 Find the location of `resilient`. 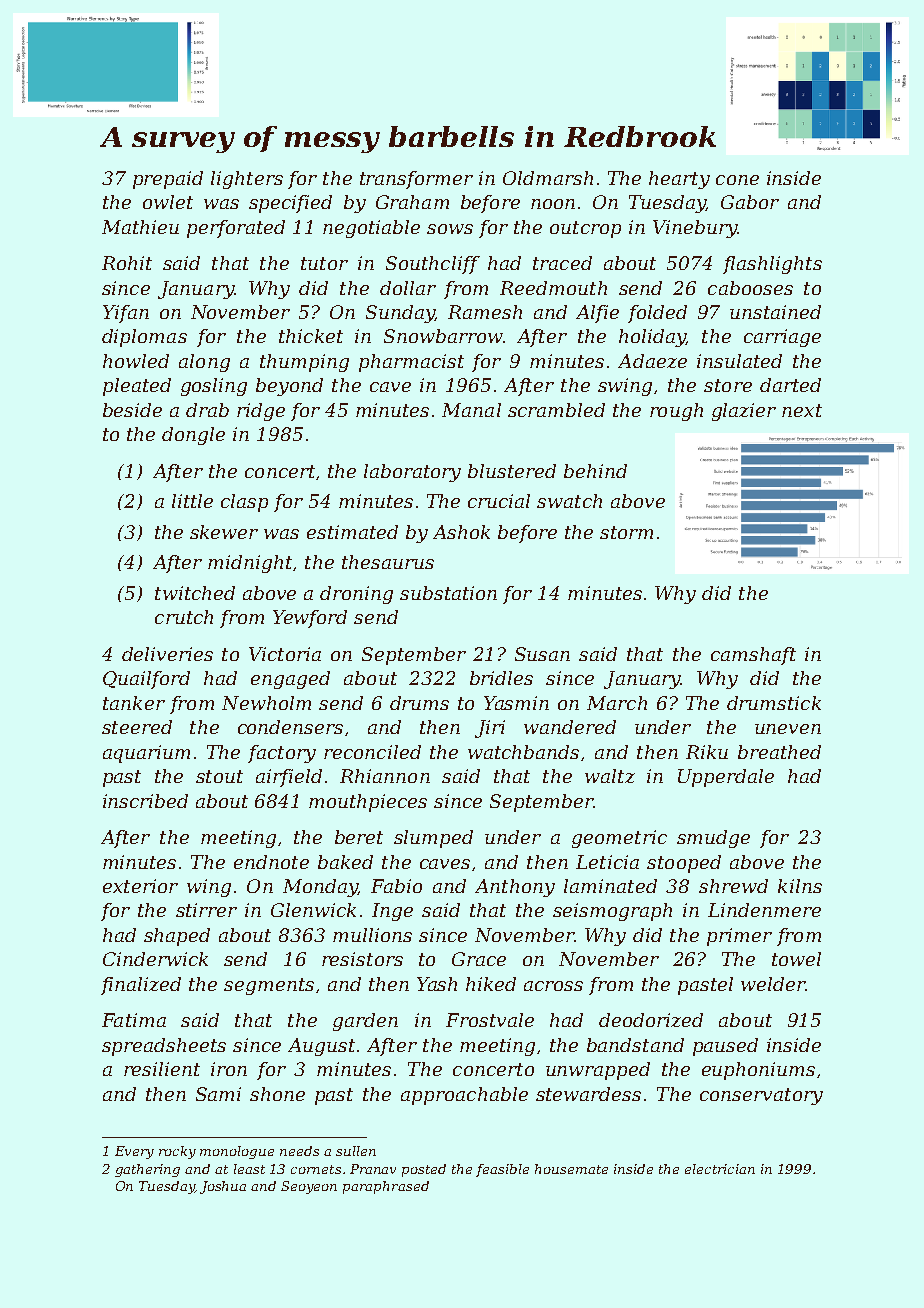

resilient is located at coordinates (162, 1069).
